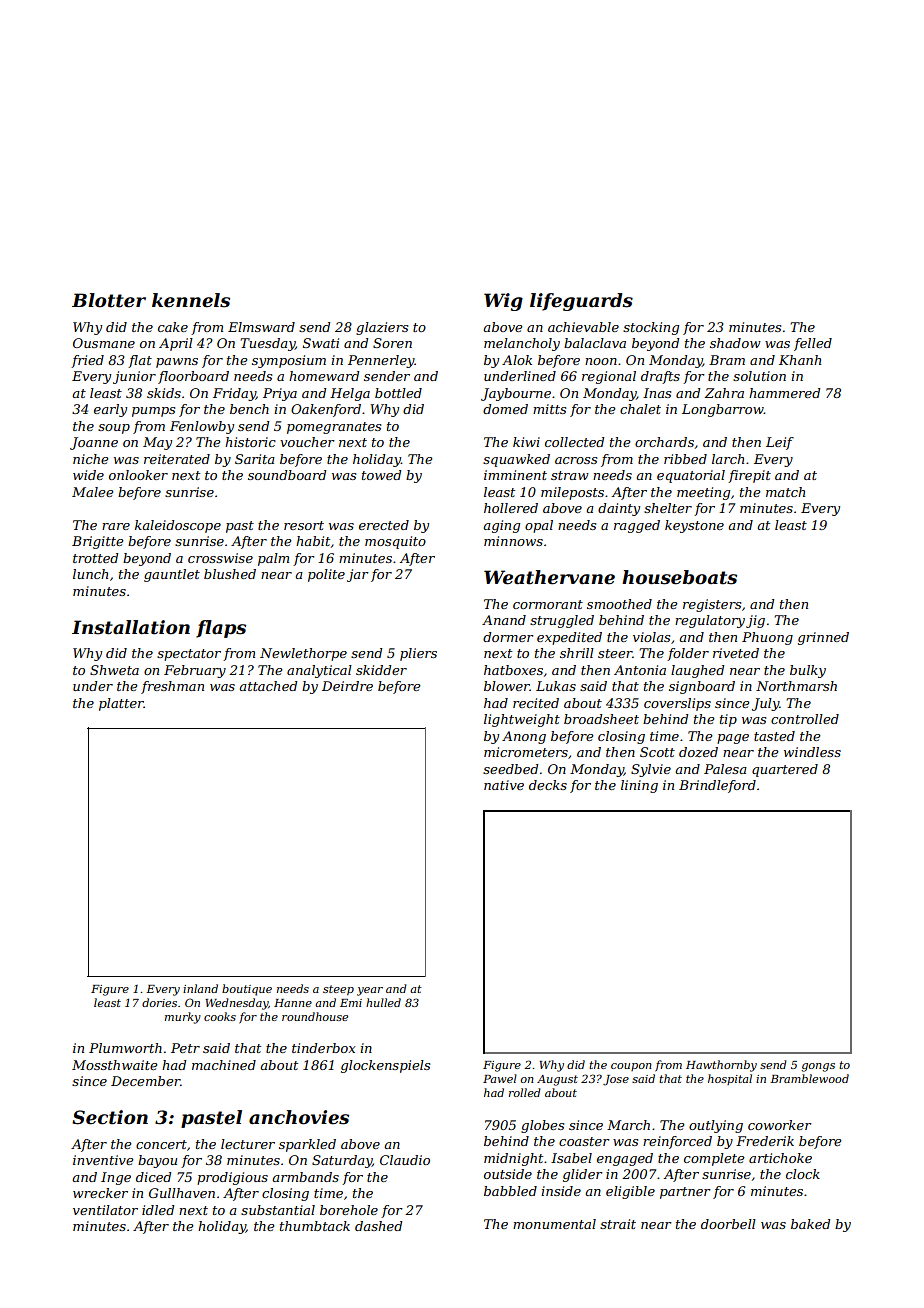 This page has height=1308, width=924. Describe the element at coordinates (651, 328) in the page. I see `stocking` at that location.
